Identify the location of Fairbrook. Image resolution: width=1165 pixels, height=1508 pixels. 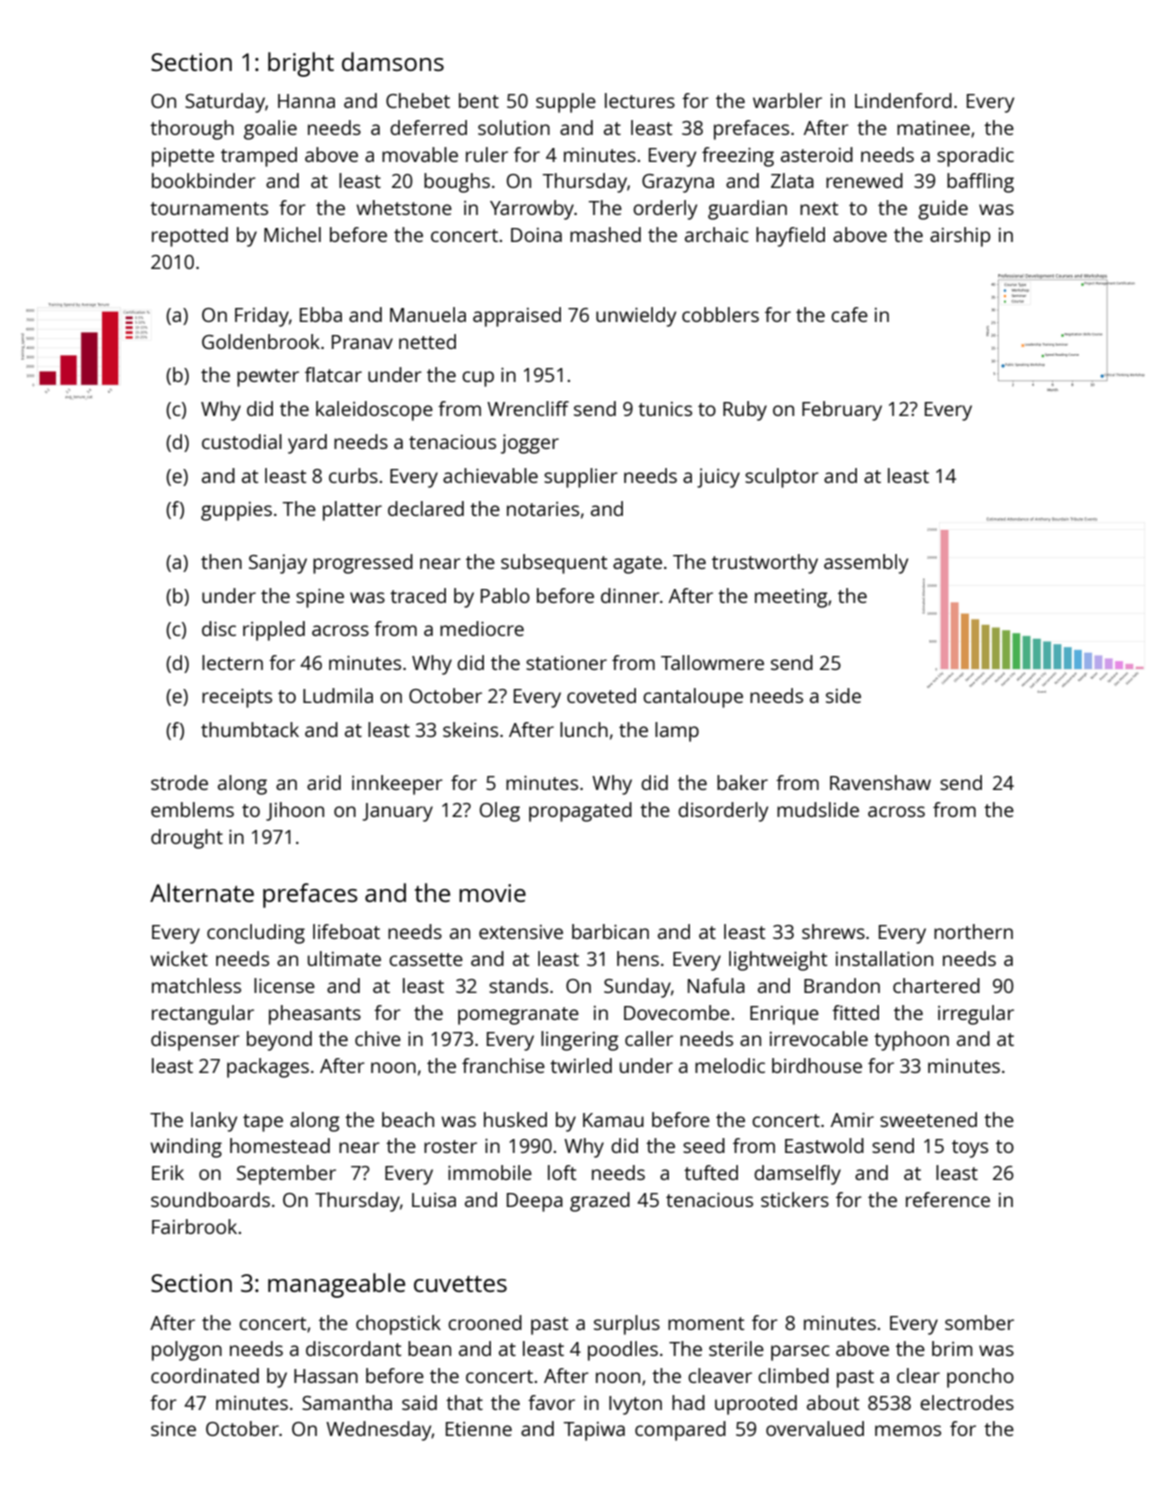
(194, 1226).
